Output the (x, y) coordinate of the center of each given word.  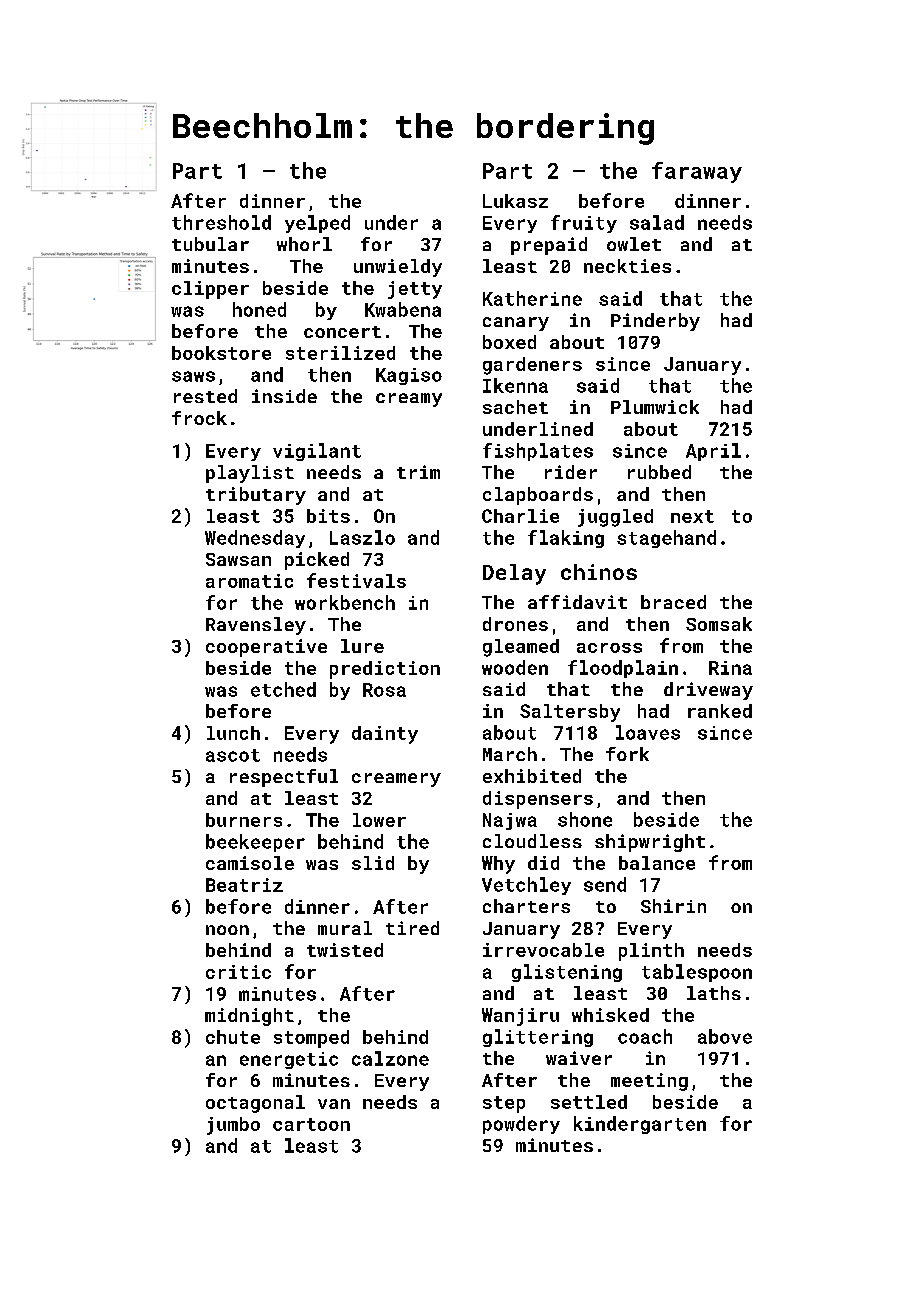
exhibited (532, 776)
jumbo (233, 1126)
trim (418, 472)
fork (627, 754)
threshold (221, 222)
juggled (615, 518)
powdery (521, 1125)
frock (199, 418)
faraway (697, 172)
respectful (284, 778)
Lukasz (515, 201)
